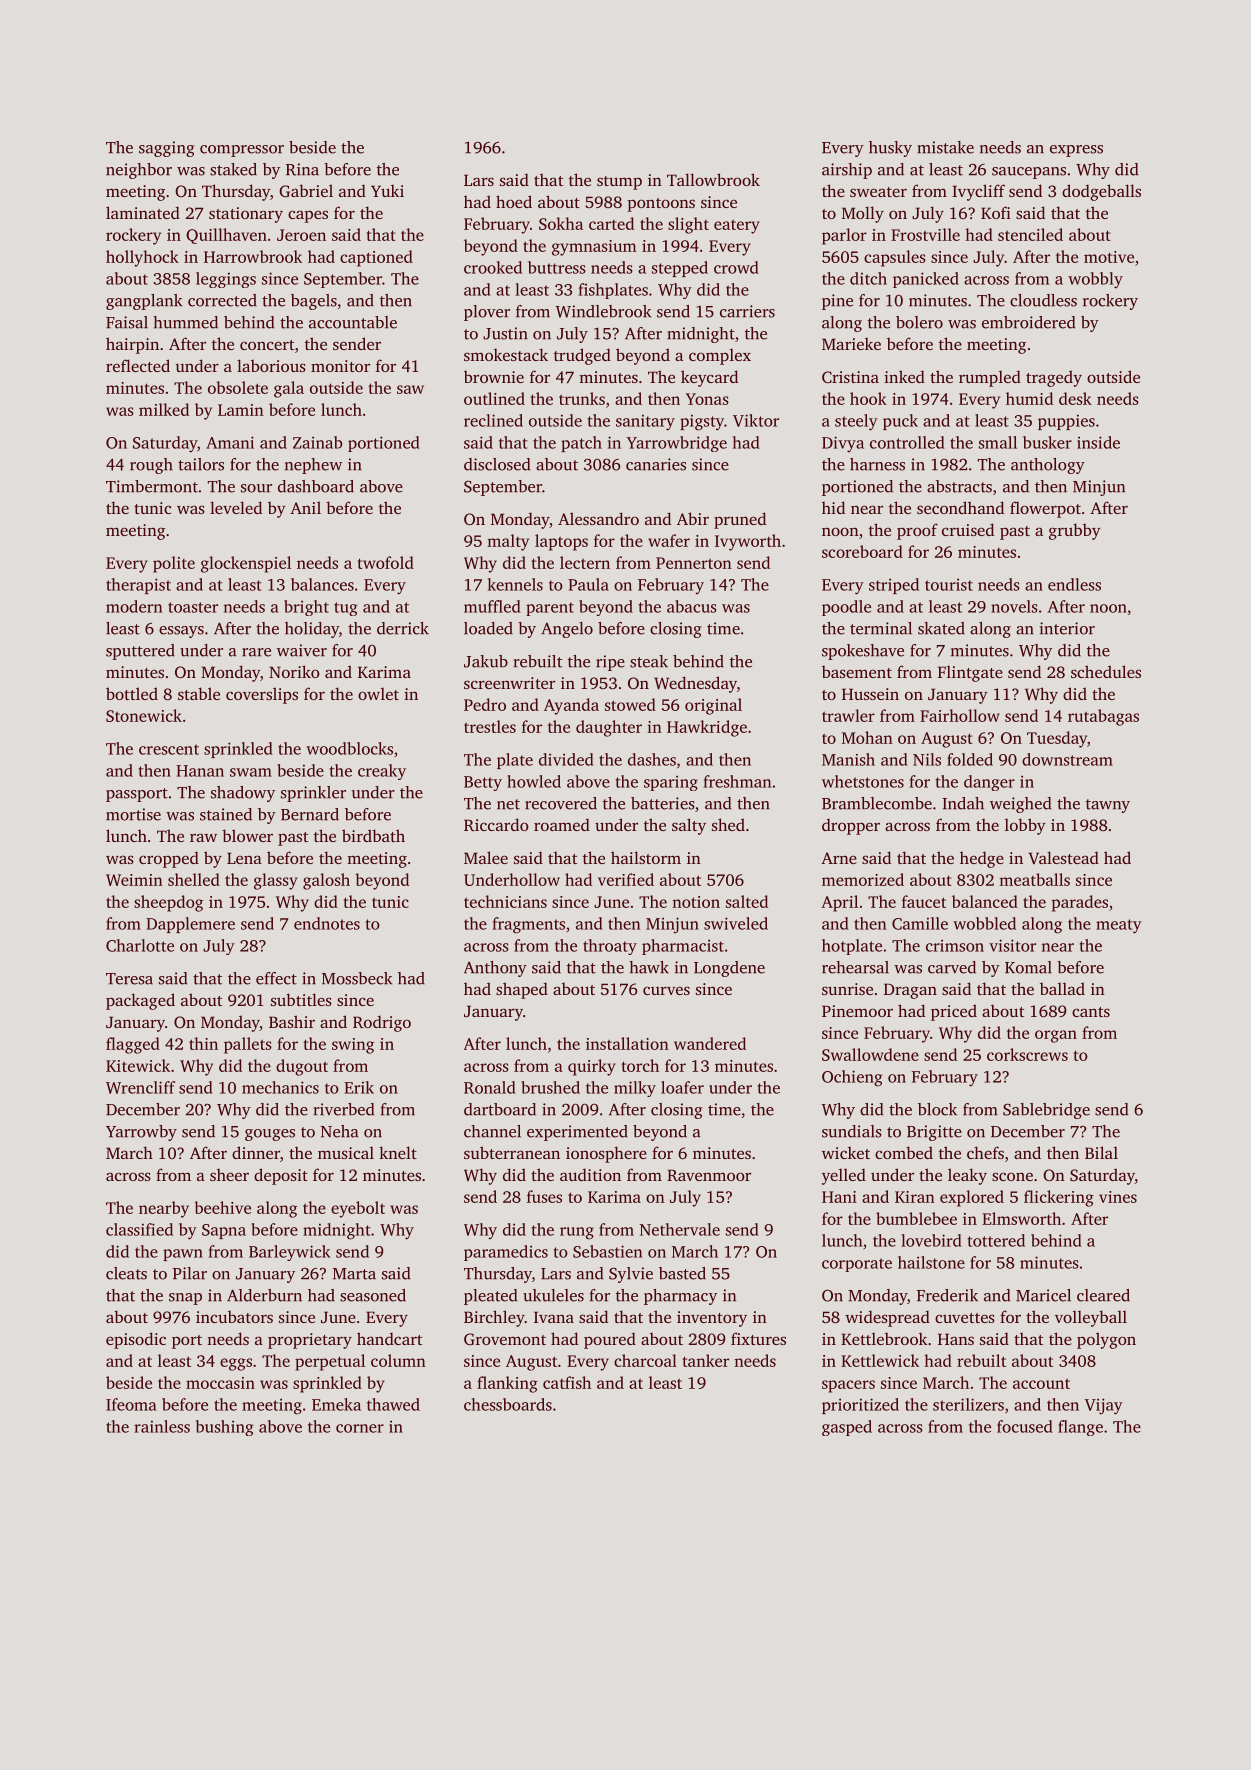  I want to click on Ivycliff, so click(978, 192).
